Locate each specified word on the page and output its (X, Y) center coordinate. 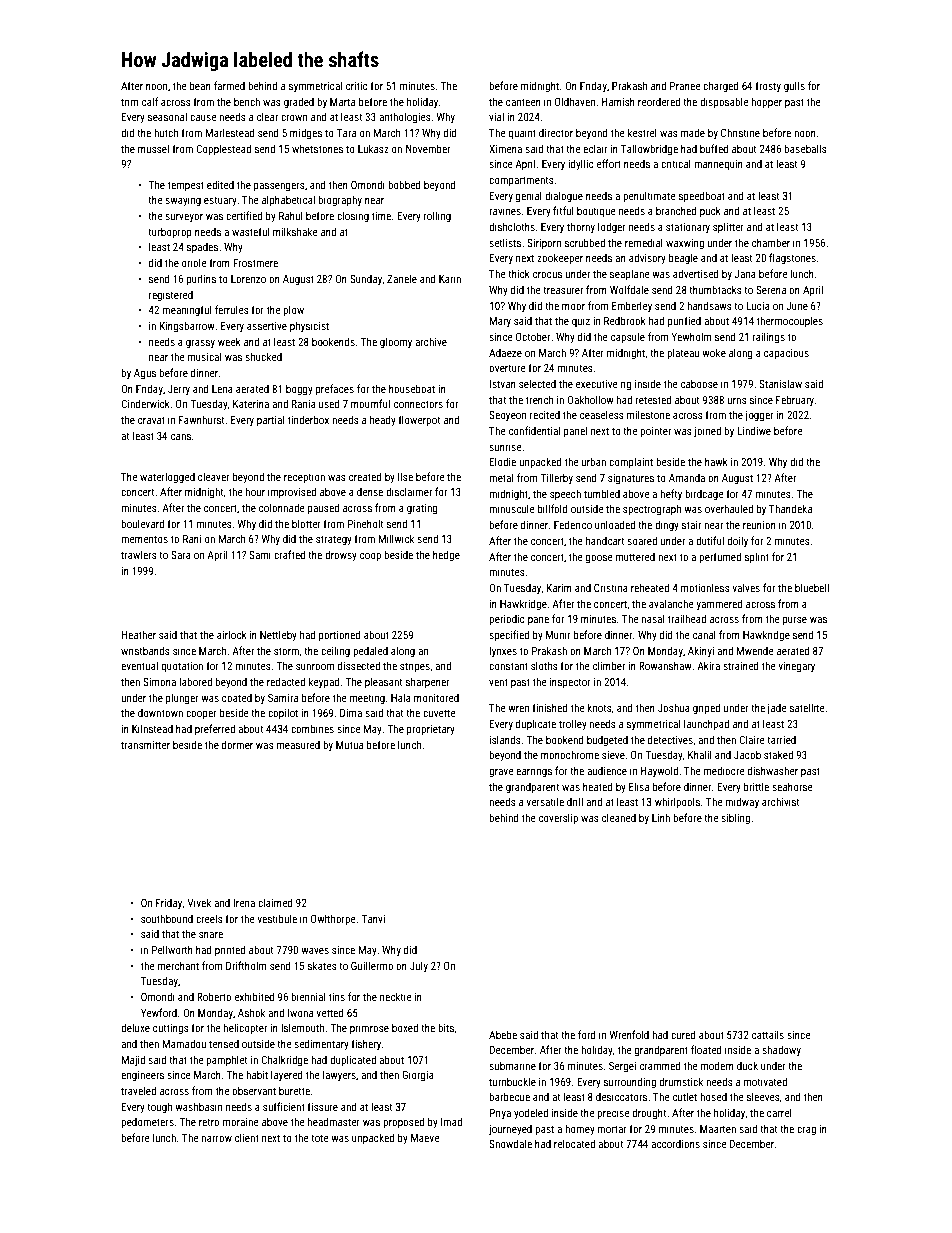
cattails (768, 1034)
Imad (451, 1121)
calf (150, 101)
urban (593, 461)
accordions (675, 1143)
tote (320, 1138)
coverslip (558, 818)
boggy (299, 390)
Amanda (687, 477)
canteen (523, 102)
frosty (768, 86)
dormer (237, 744)
